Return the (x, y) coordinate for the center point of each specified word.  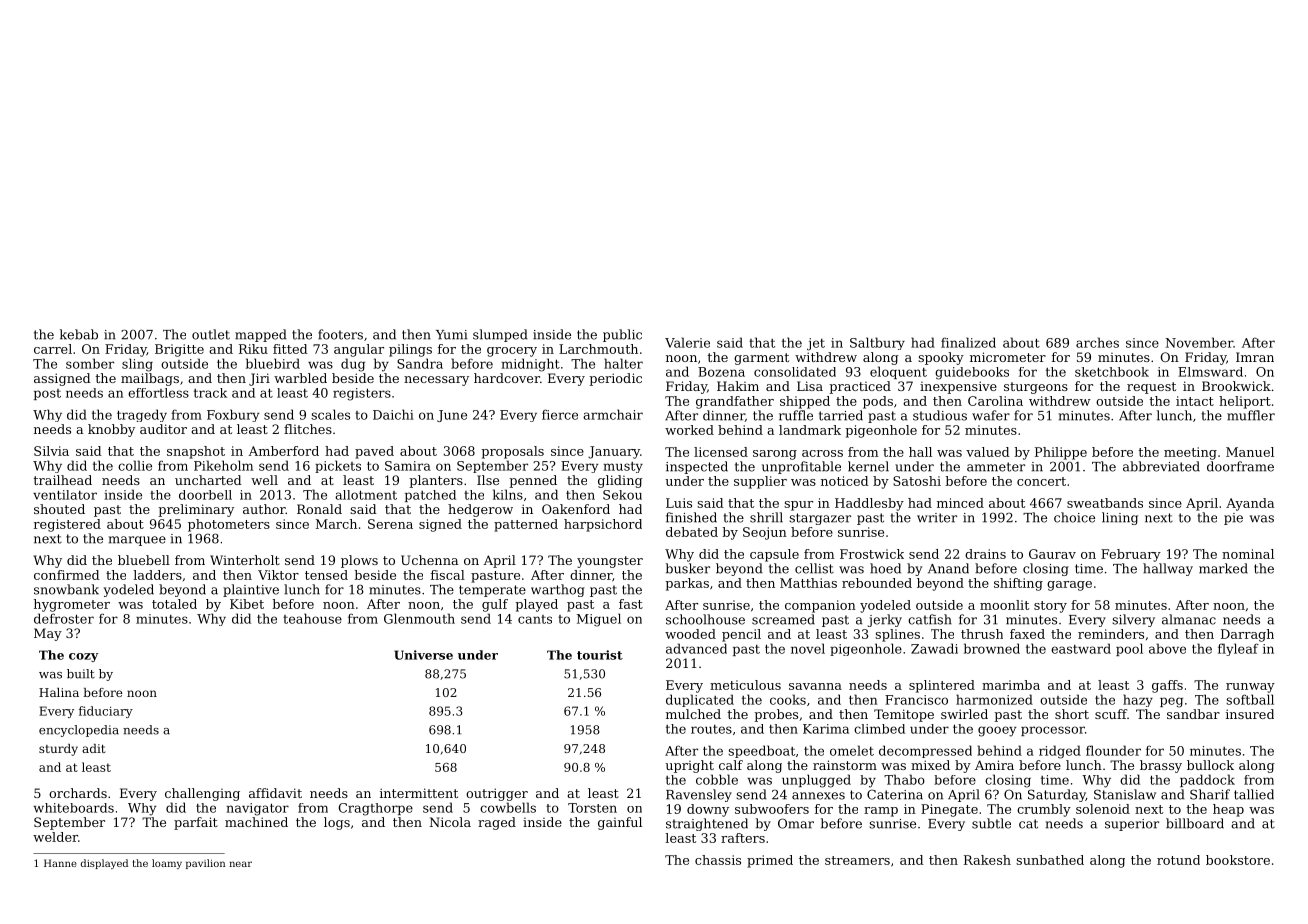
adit (93, 748)
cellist (814, 568)
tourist (600, 655)
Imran (1255, 357)
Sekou (622, 495)
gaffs (1167, 686)
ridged (1060, 752)
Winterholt (245, 560)
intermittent (419, 793)
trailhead (62, 480)
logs (337, 823)
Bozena (721, 372)
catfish (930, 619)
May (48, 634)
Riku (253, 349)
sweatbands (1105, 503)
